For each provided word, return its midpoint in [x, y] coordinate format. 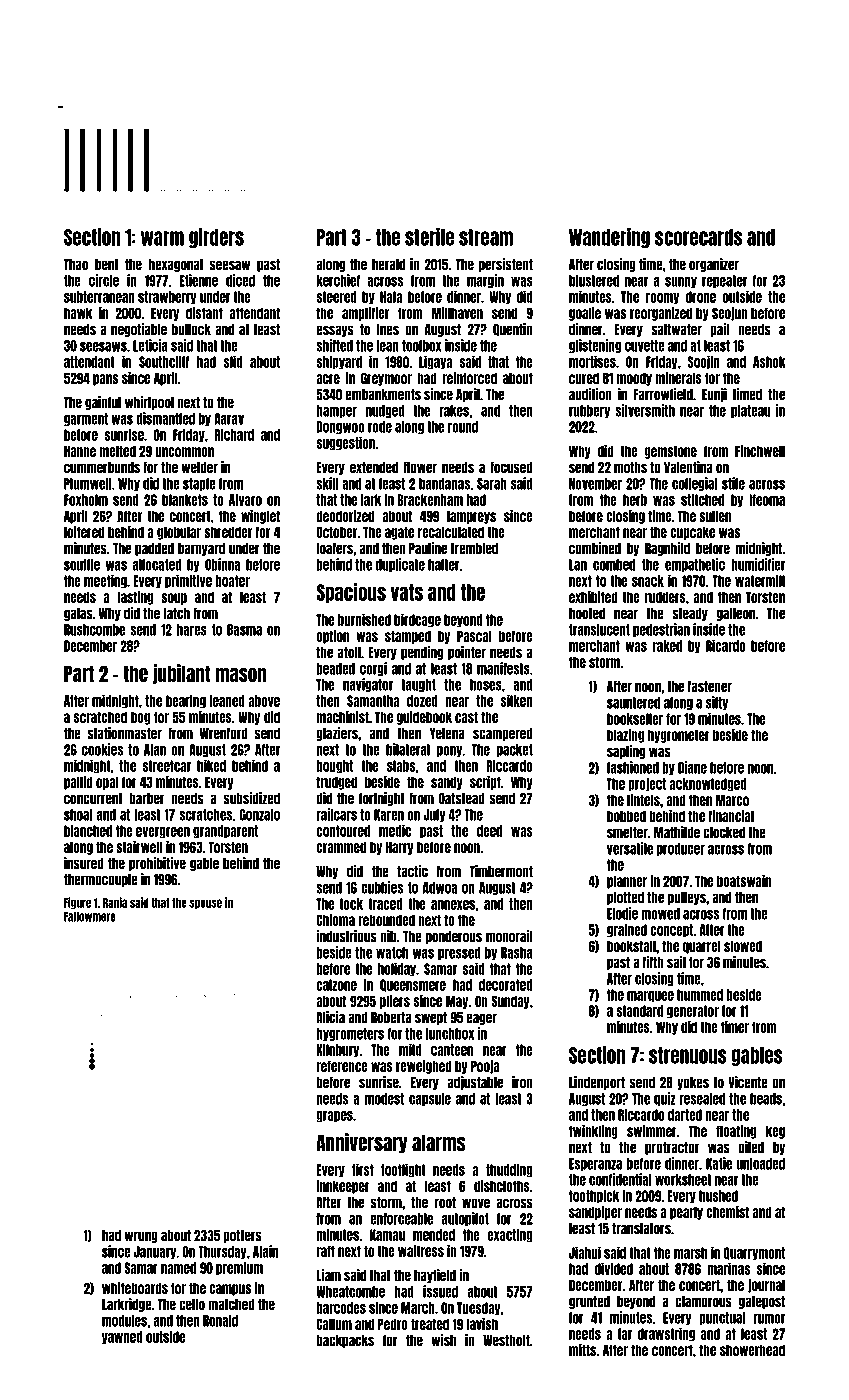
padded [154, 549]
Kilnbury [337, 1050]
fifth [653, 962]
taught [419, 685]
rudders [665, 597]
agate [399, 533]
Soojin [704, 362]
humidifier [758, 564]
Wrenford [224, 734]
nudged [385, 411]
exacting [510, 1235]
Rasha [516, 953]
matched [231, 1305]
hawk [78, 313]
